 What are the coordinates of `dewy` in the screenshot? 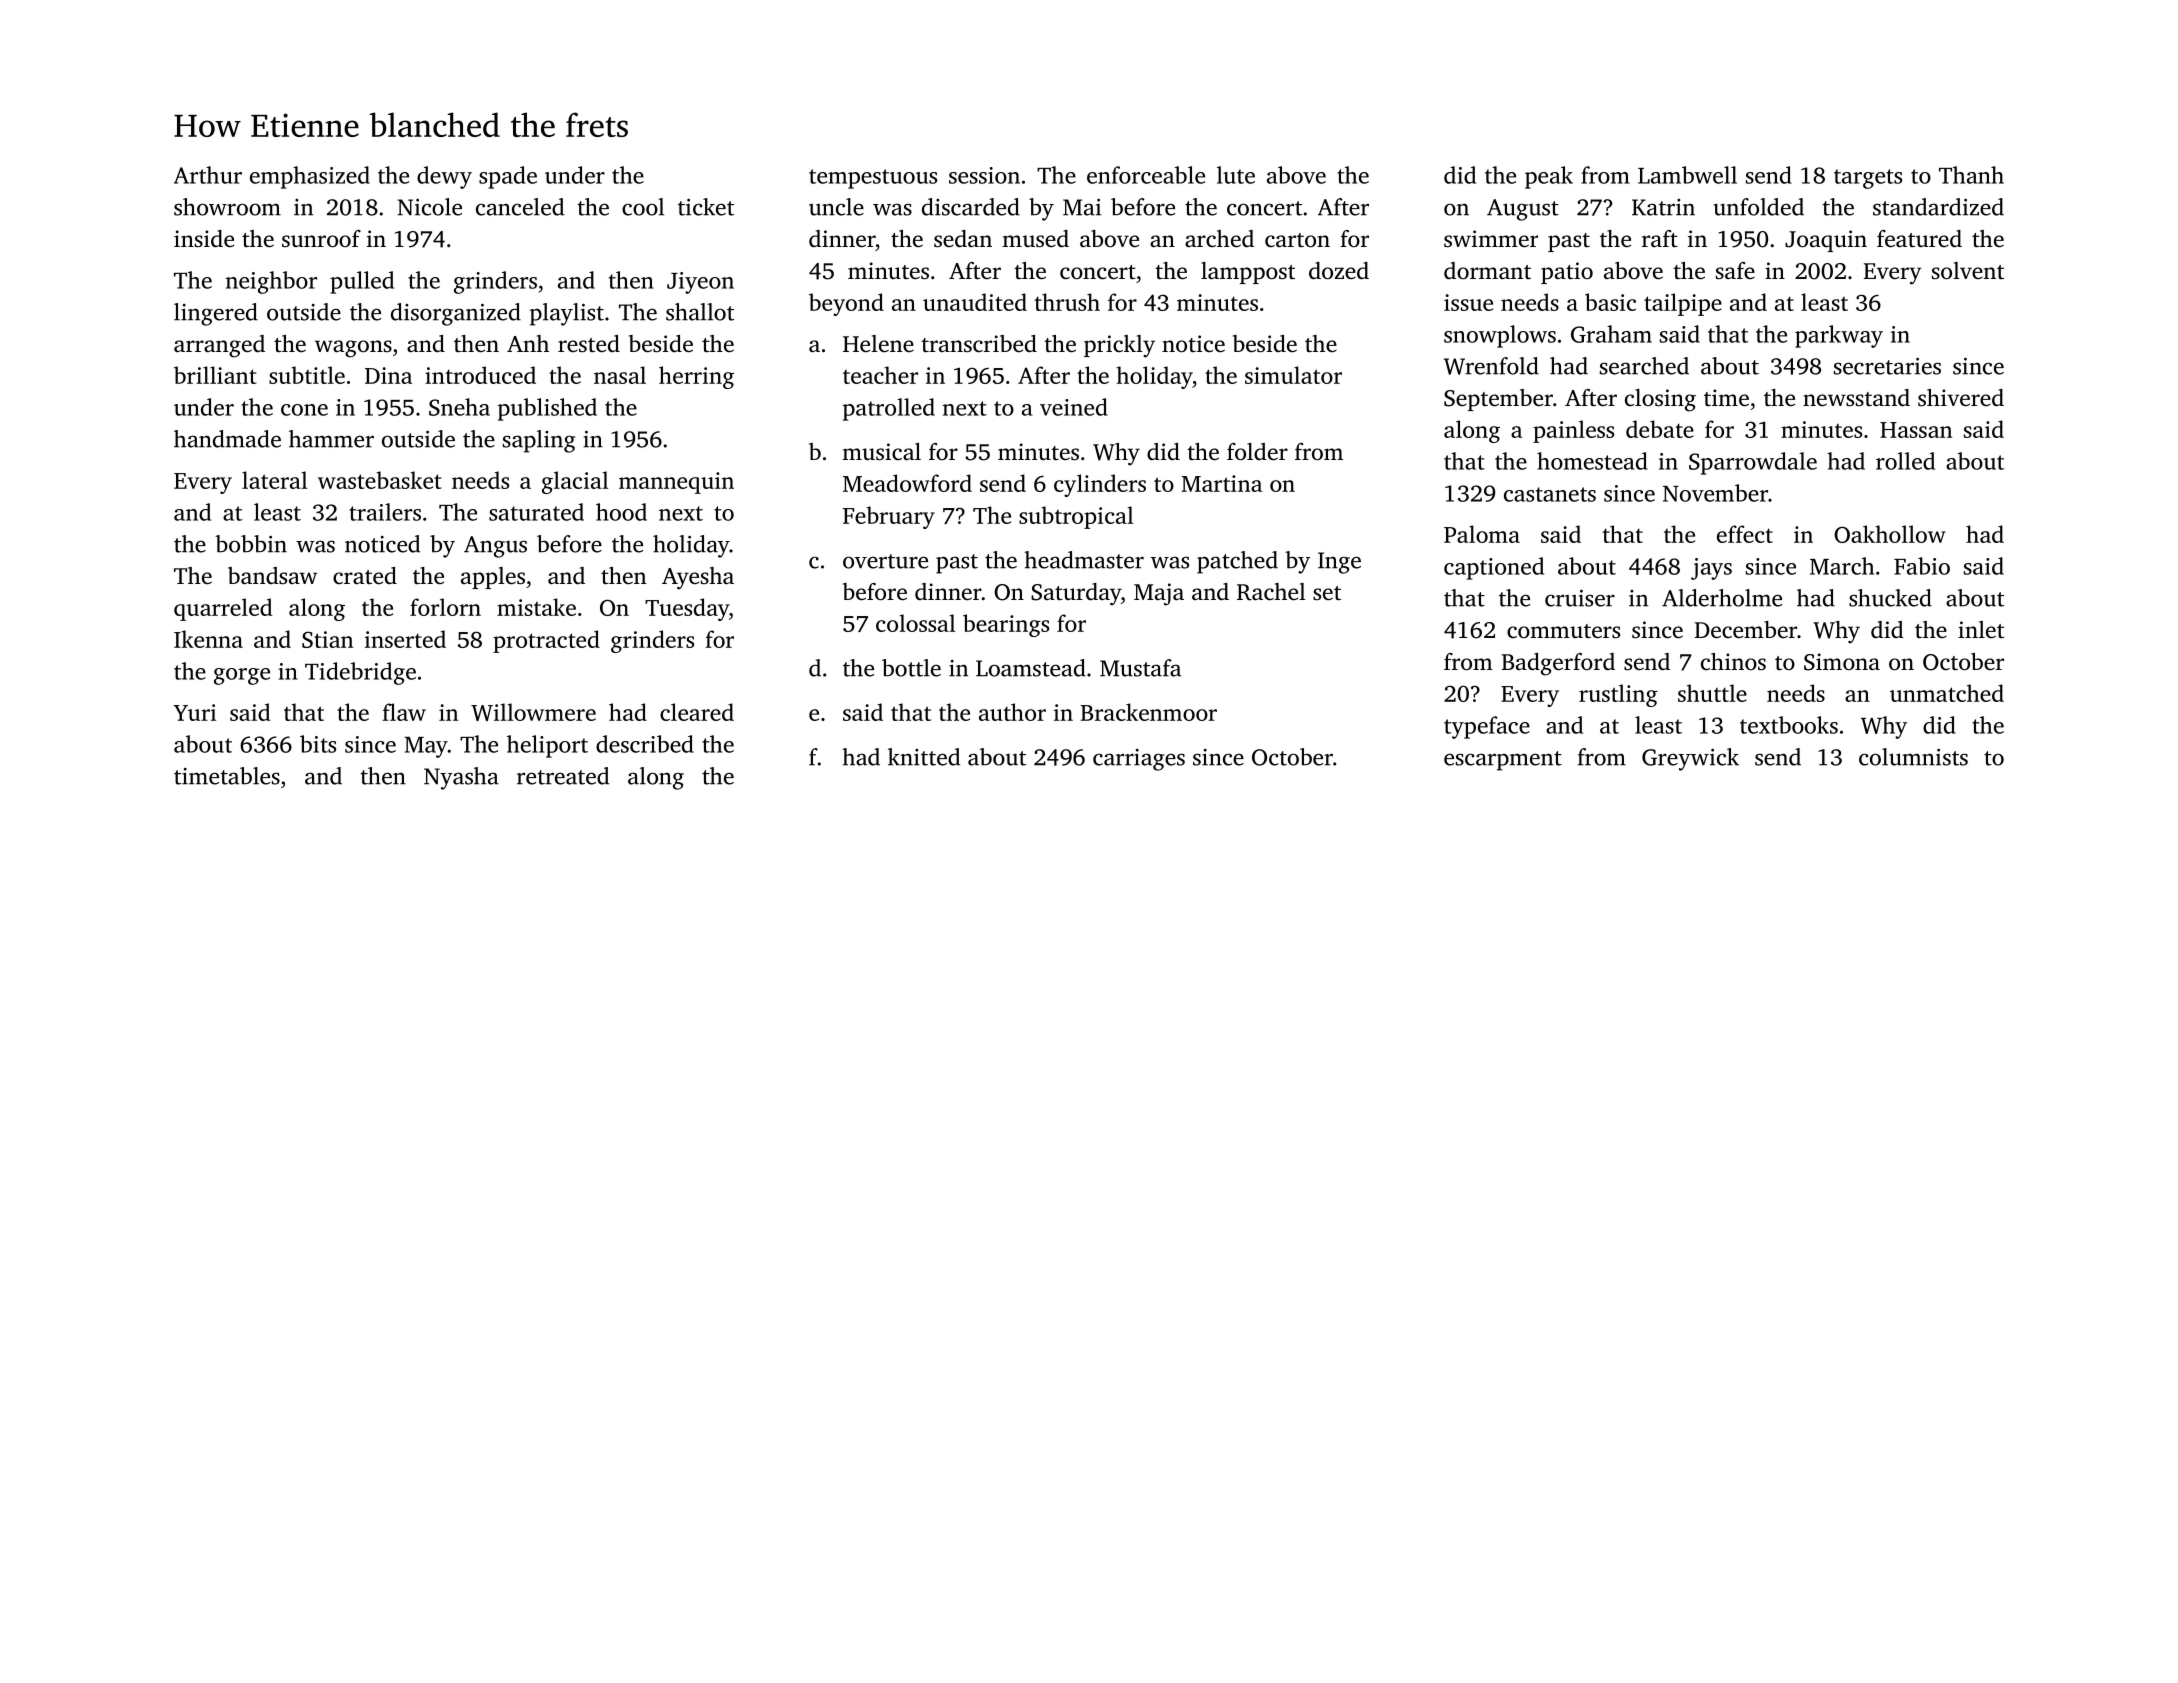 It's located at (444, 177).
